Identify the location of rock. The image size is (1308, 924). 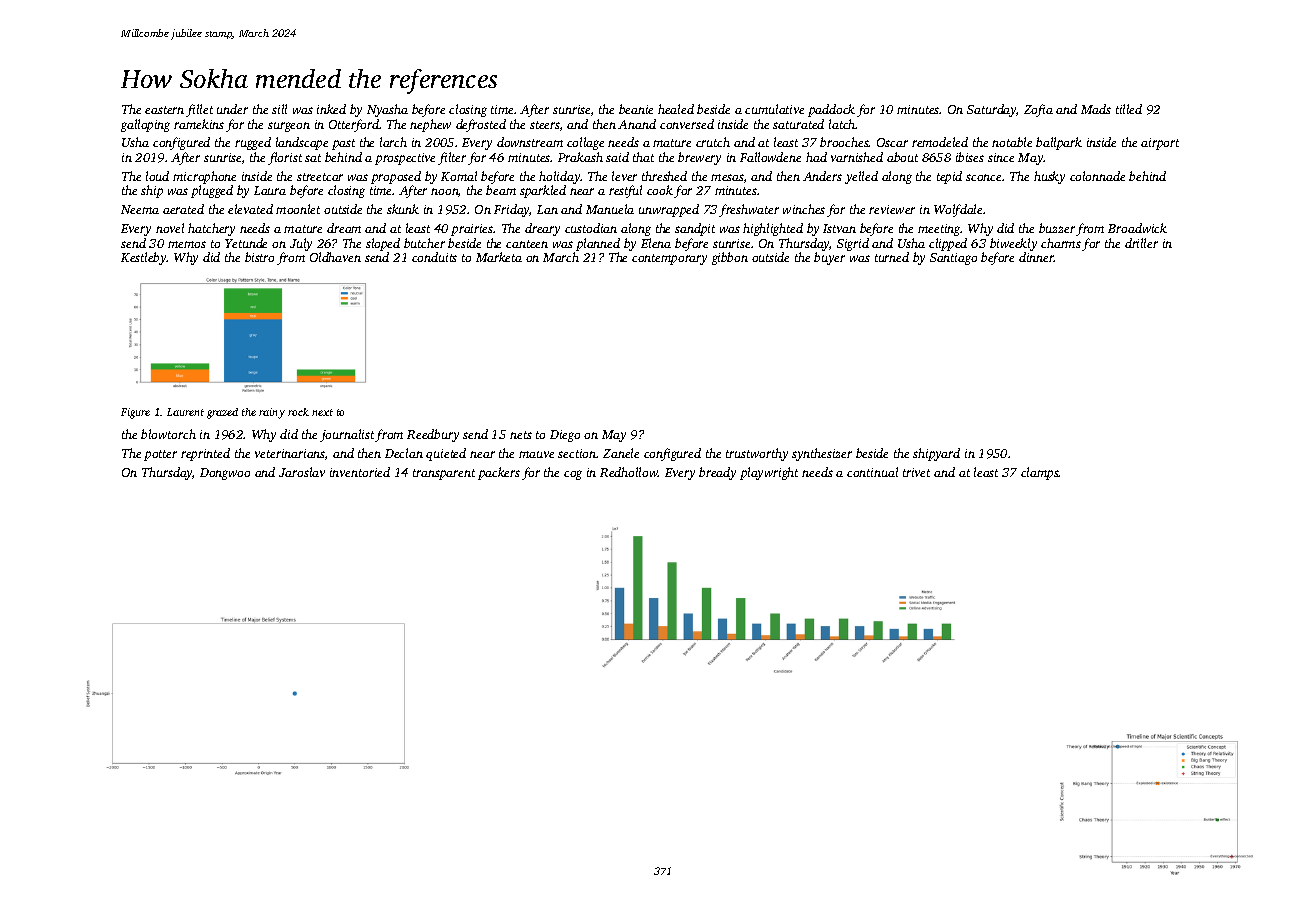
(298, 412).
